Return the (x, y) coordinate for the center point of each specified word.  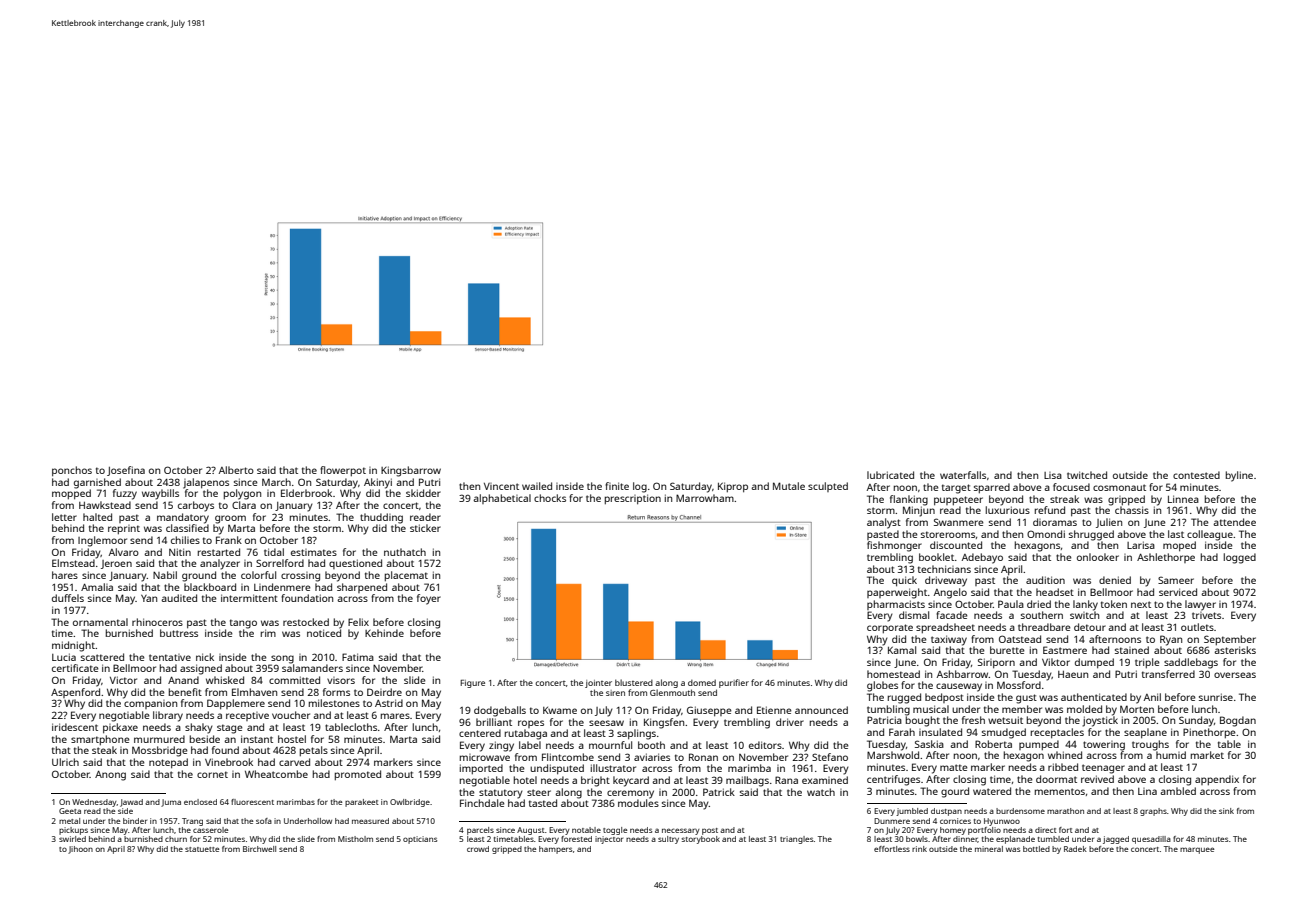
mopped (71, 494)
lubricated (890, 475)
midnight (73, 646)
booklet (937, 557)
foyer (429, 599)
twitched (1087, 475)
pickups (73, 831)
